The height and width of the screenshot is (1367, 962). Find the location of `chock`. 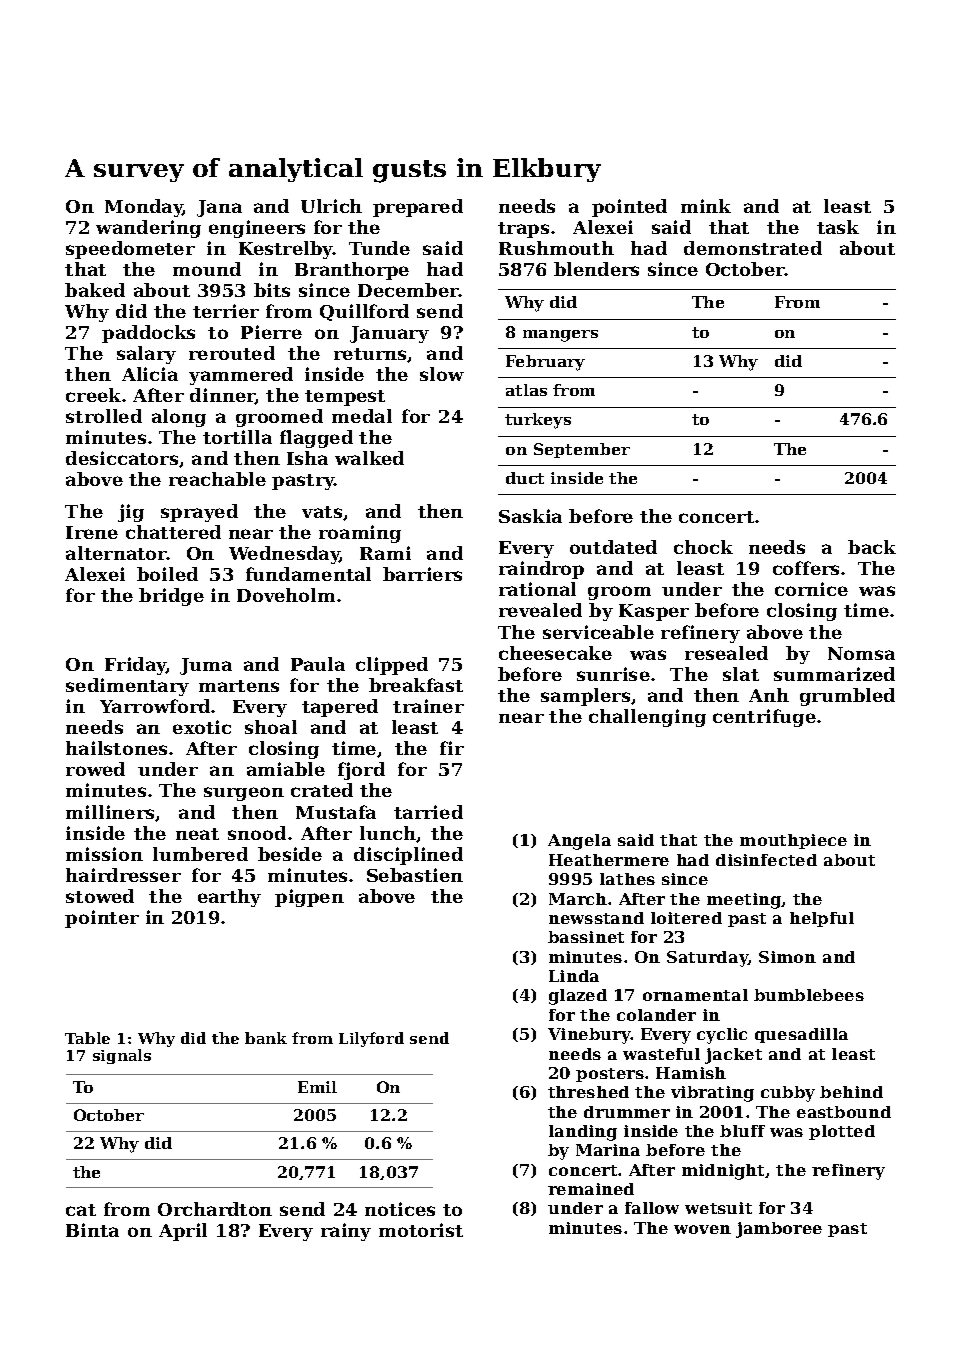

chock is located at coordinates (703, 547).
